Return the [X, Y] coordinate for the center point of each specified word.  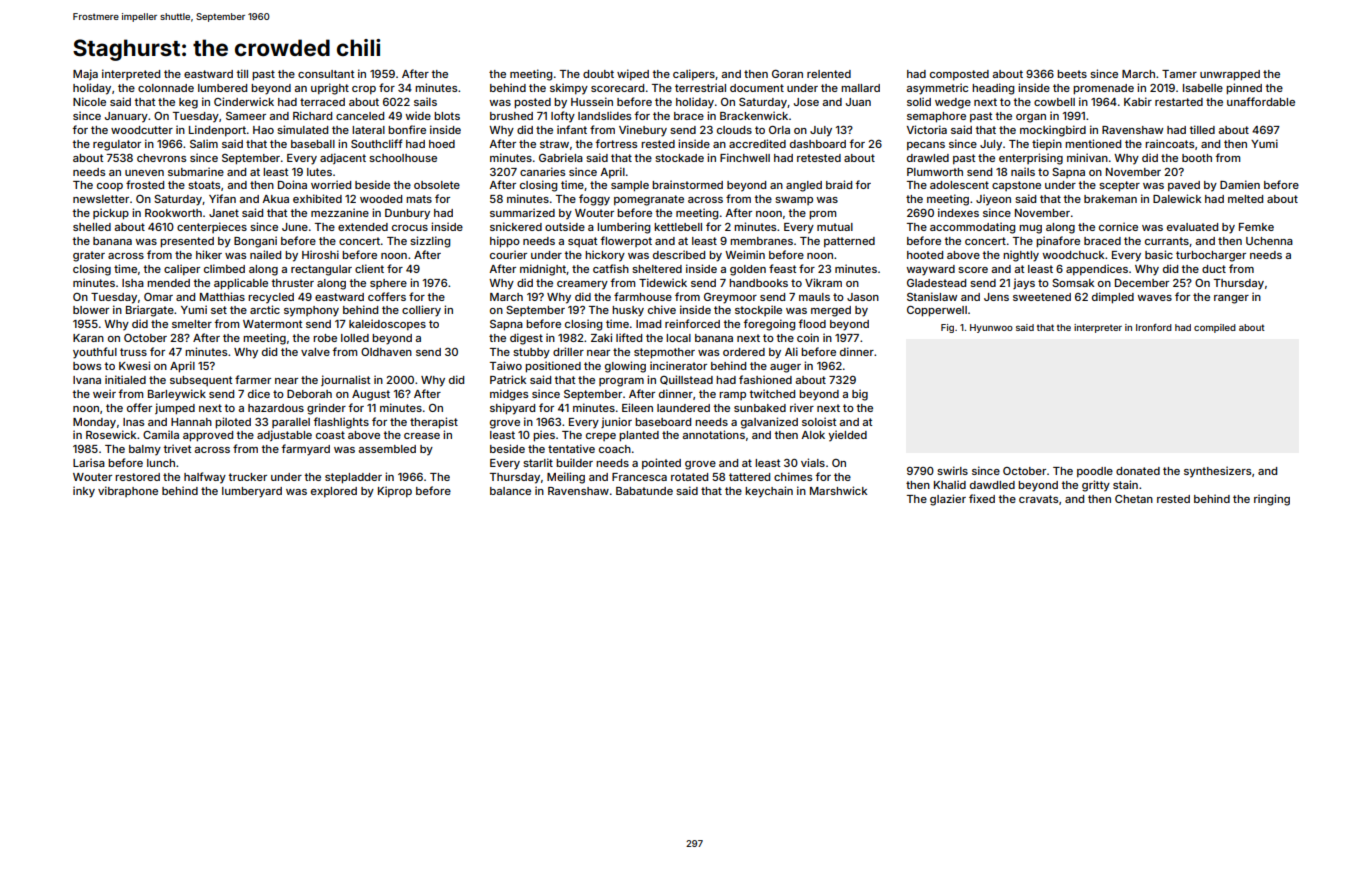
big [860, 395]
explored [334, 492]
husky [628, 311]
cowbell [1054, 102]
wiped [633, 74]
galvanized [769, 423]
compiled [1215, 328]
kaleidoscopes [387, 324]
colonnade [166, 88]
